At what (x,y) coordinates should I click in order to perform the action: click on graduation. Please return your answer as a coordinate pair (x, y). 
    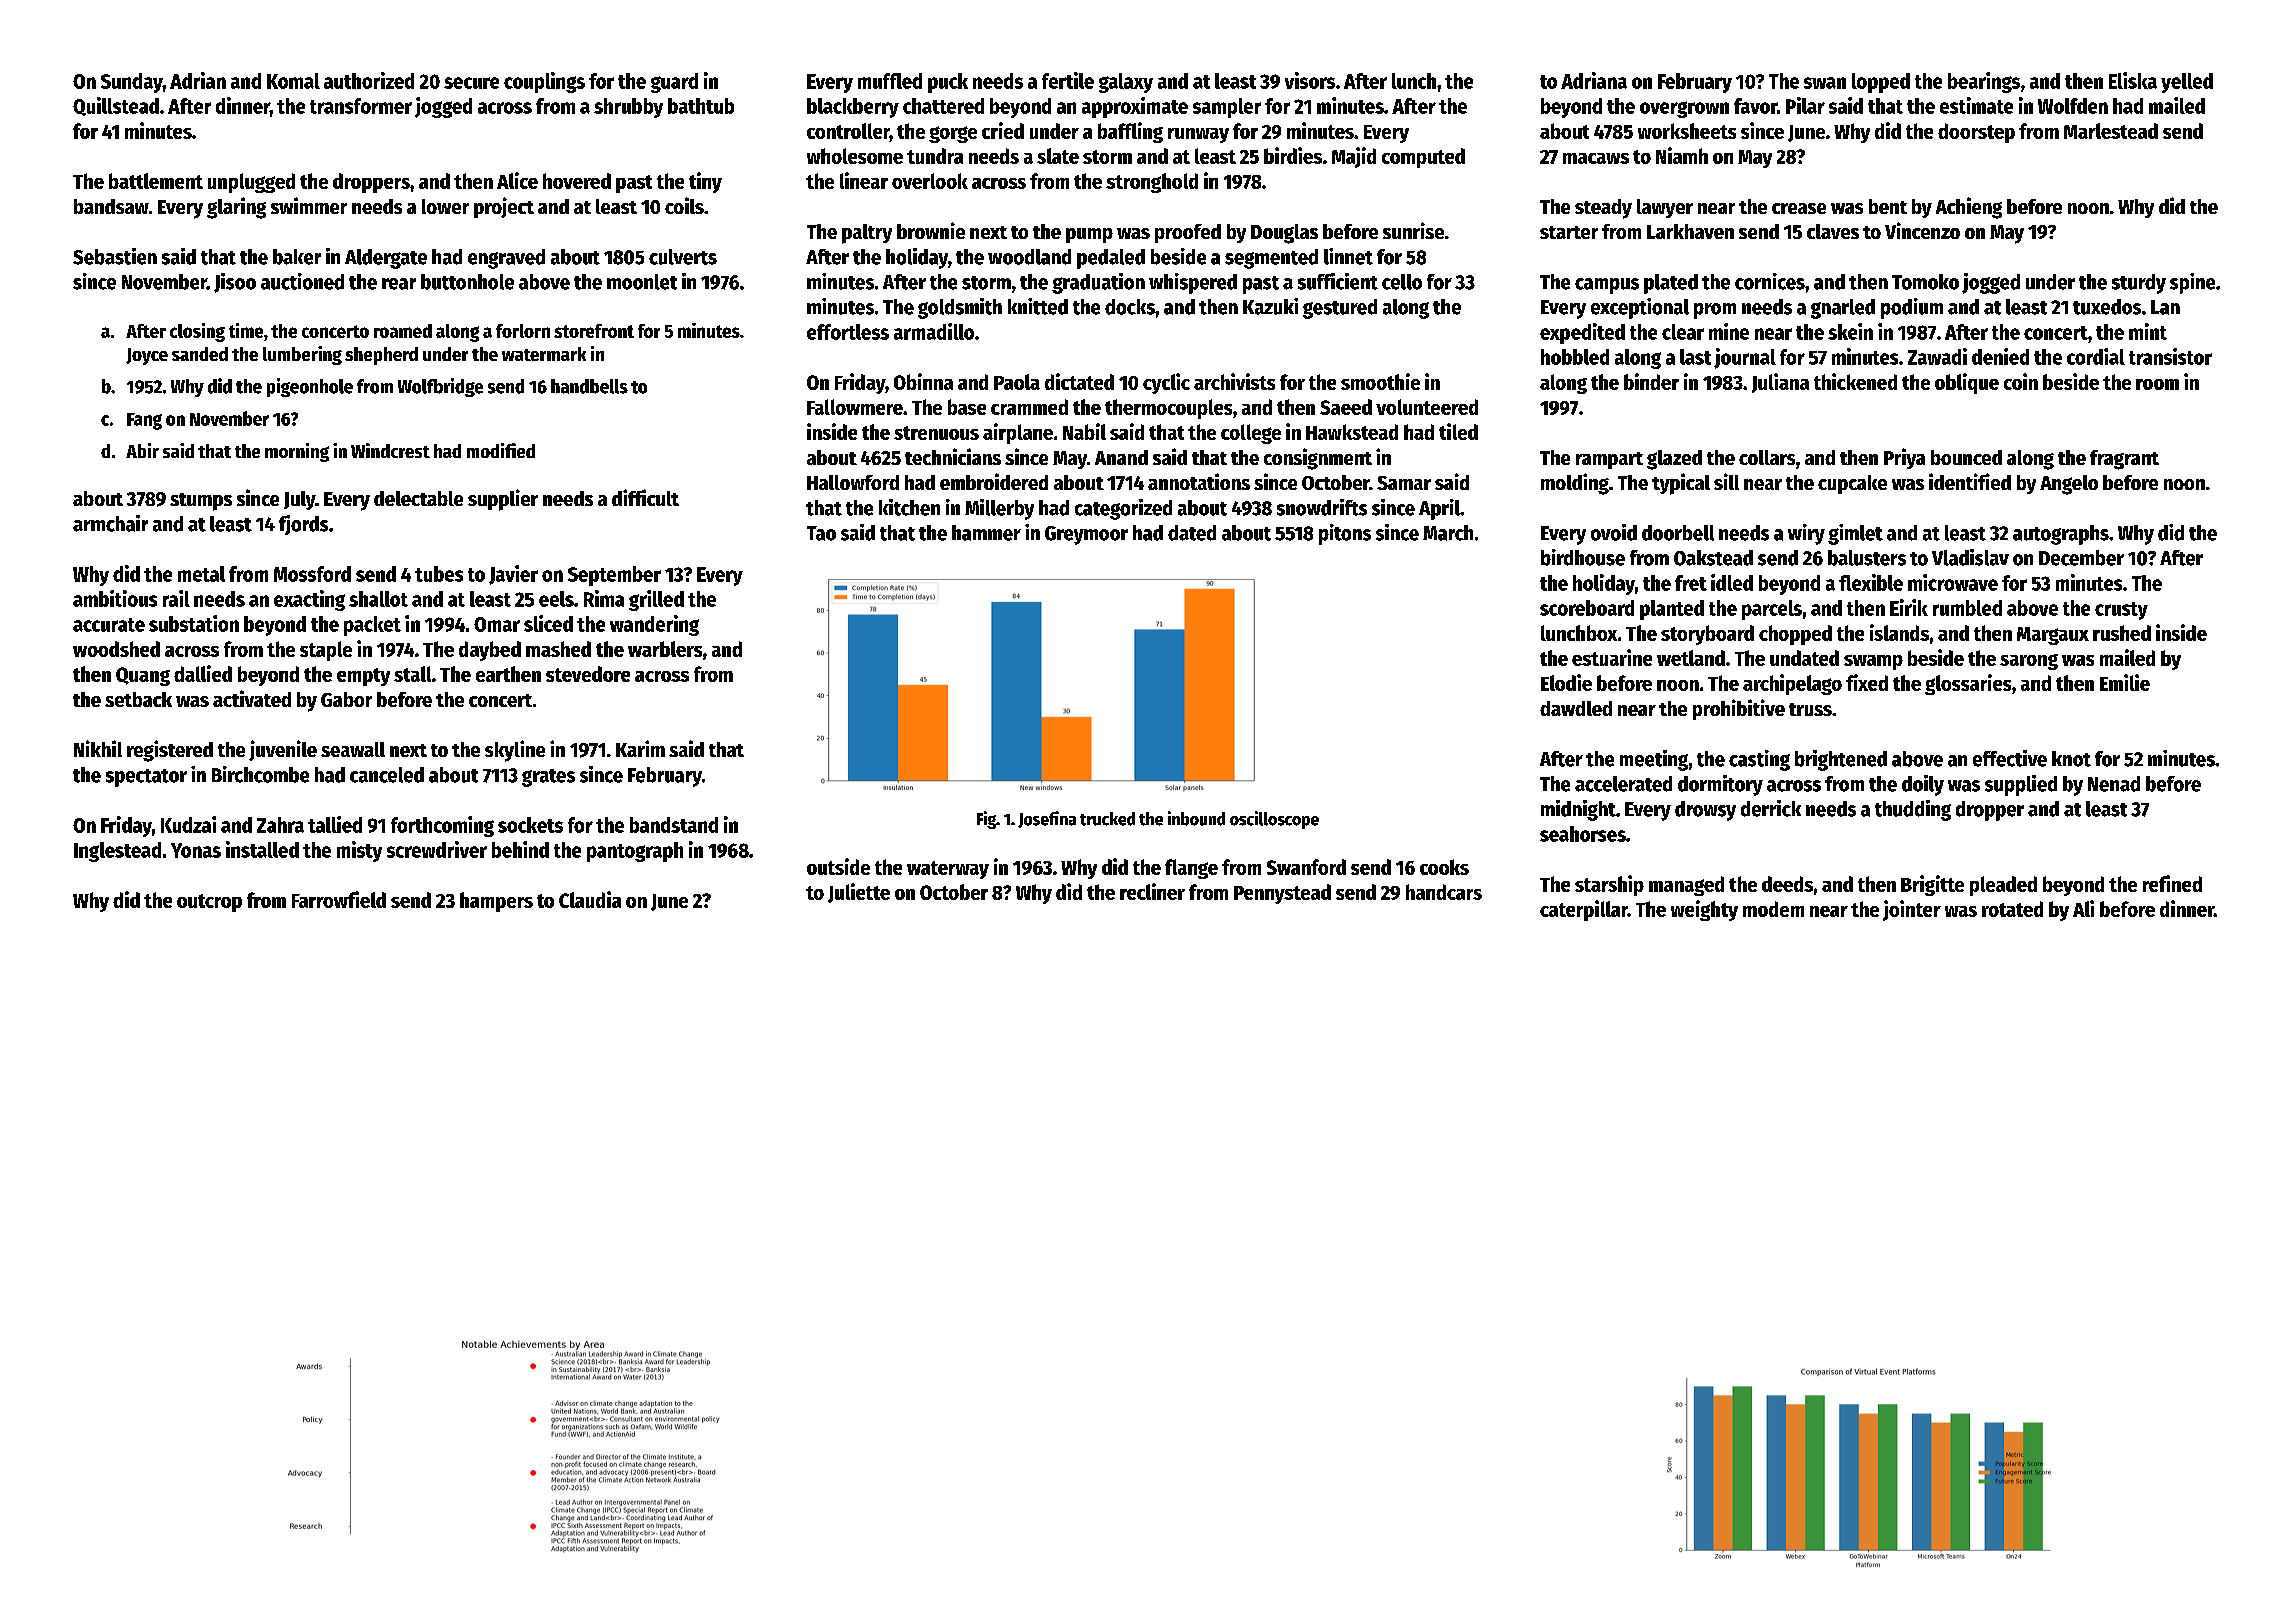
    Looking at the image, I should click on (1098, 283).
